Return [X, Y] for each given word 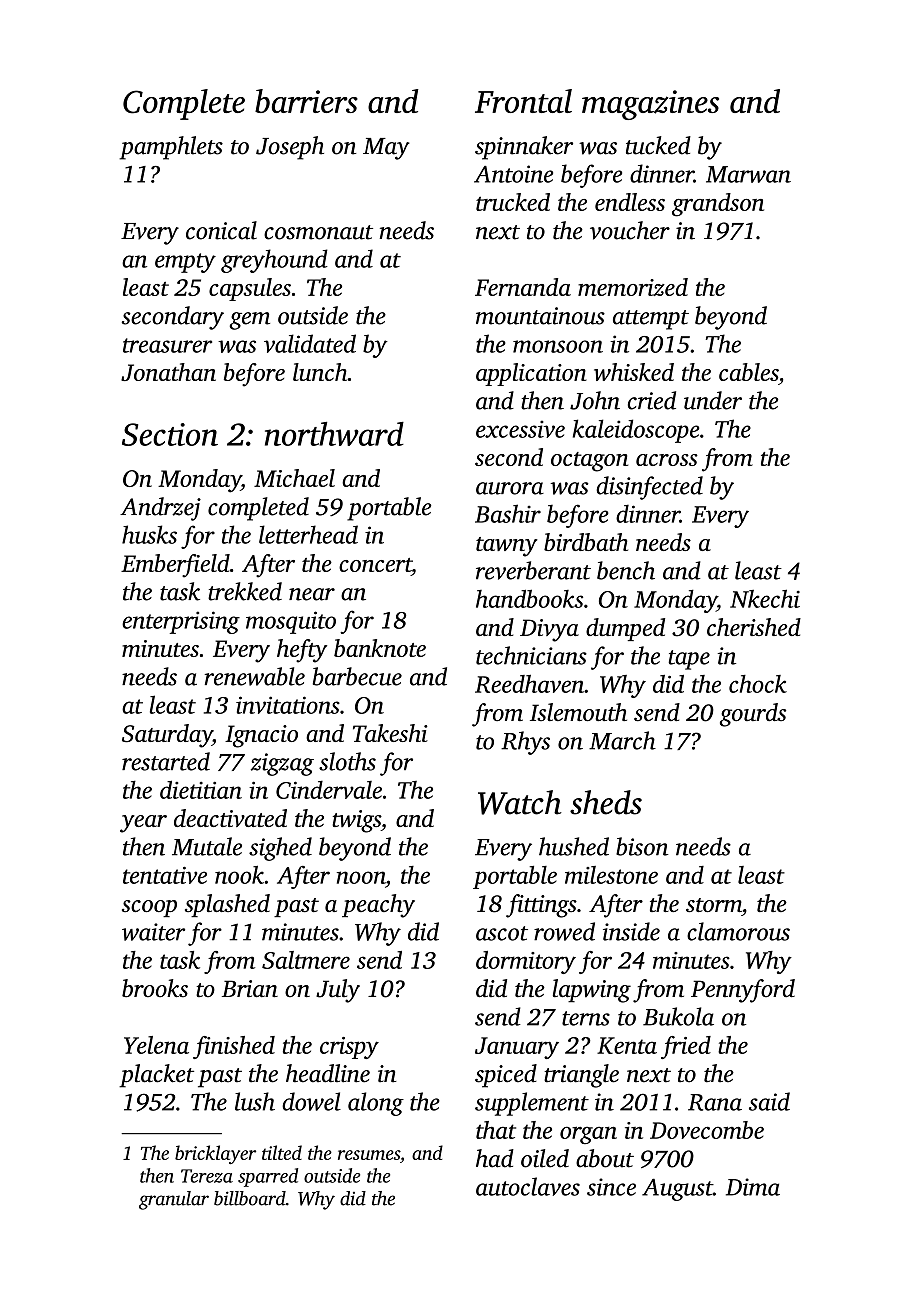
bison [642, 846]
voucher [630, 230]
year [143, 824]
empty [185, 263]
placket [156, 1076]
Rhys [525, 743]
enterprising [181, 622]
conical [221, 230]
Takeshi [390, 733]
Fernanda [523, 287]
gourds [753, 715]
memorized [633, 287]
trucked [513, 202]
